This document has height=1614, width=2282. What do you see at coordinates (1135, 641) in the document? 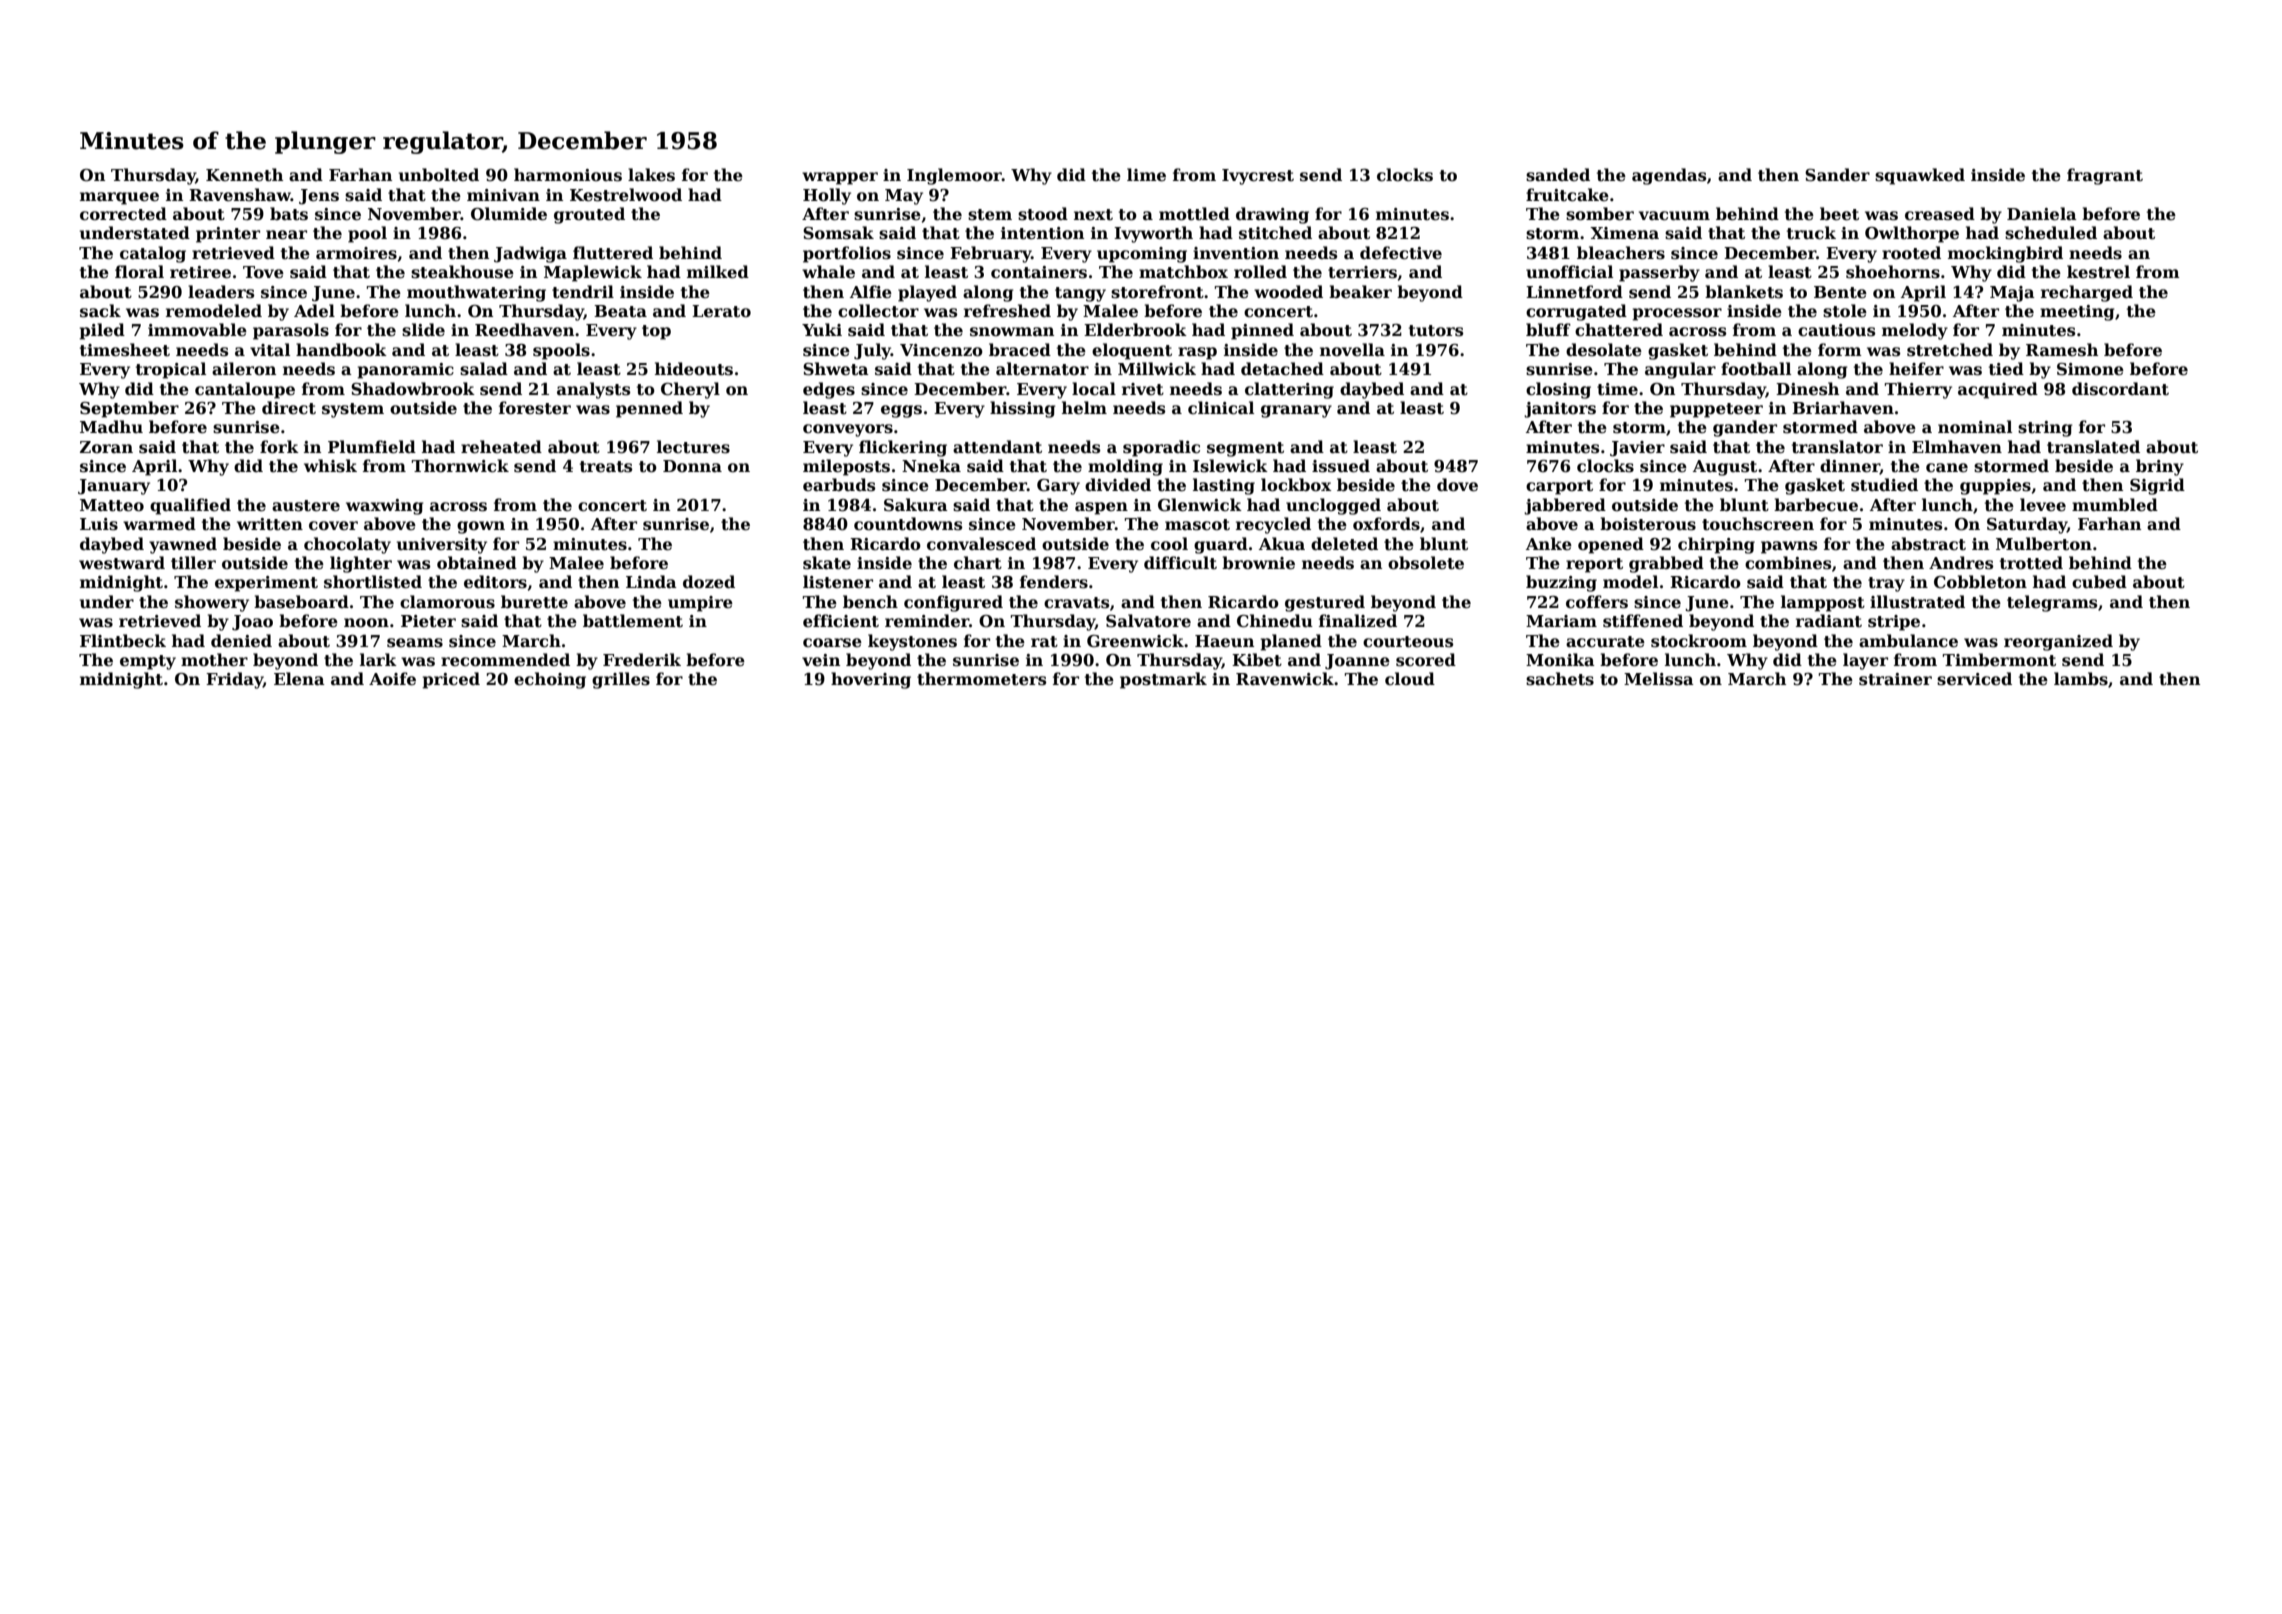
I see `Greenwick` at bounding box center [1135, 641].
